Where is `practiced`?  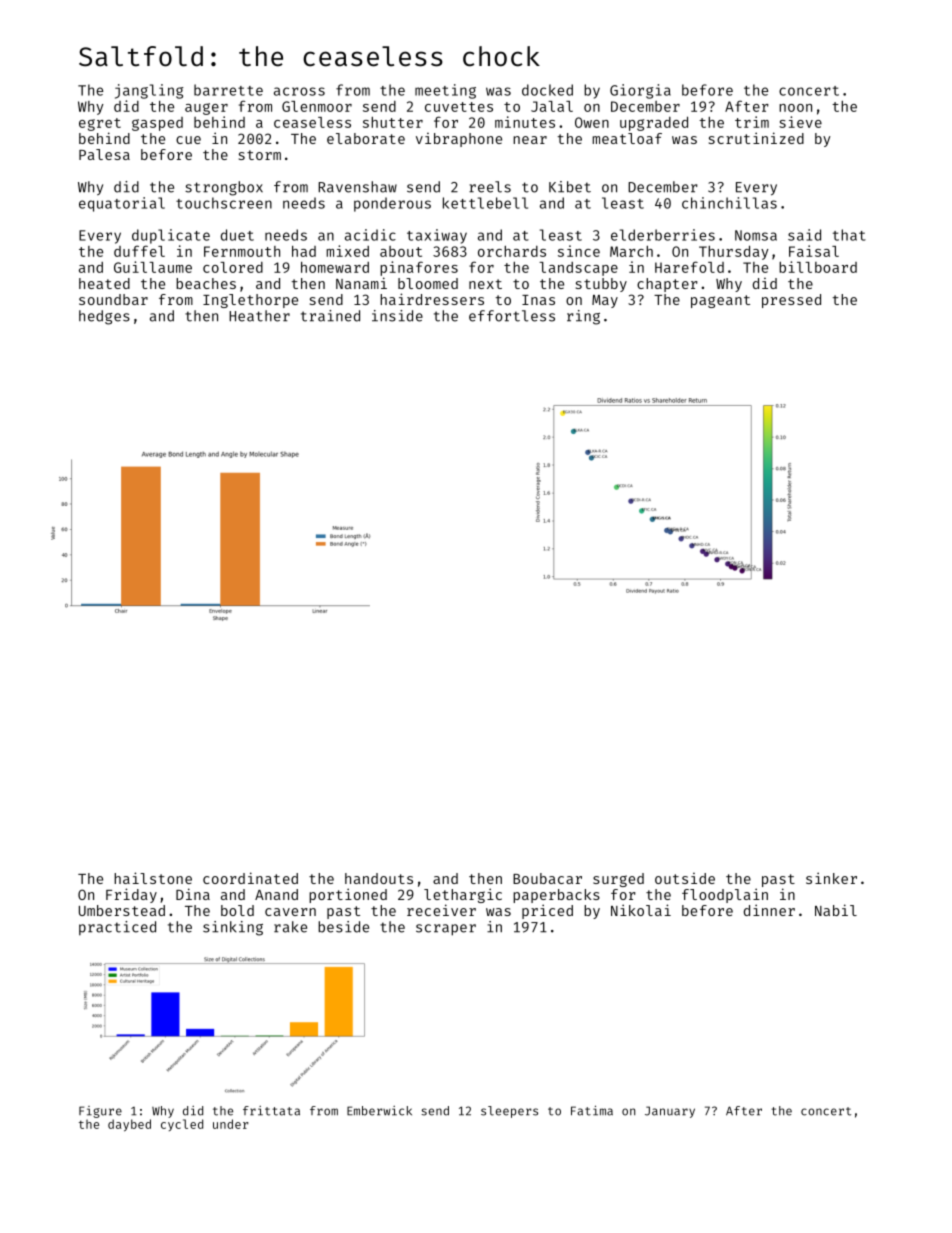
practiced is located at coordinates (117, 928).
